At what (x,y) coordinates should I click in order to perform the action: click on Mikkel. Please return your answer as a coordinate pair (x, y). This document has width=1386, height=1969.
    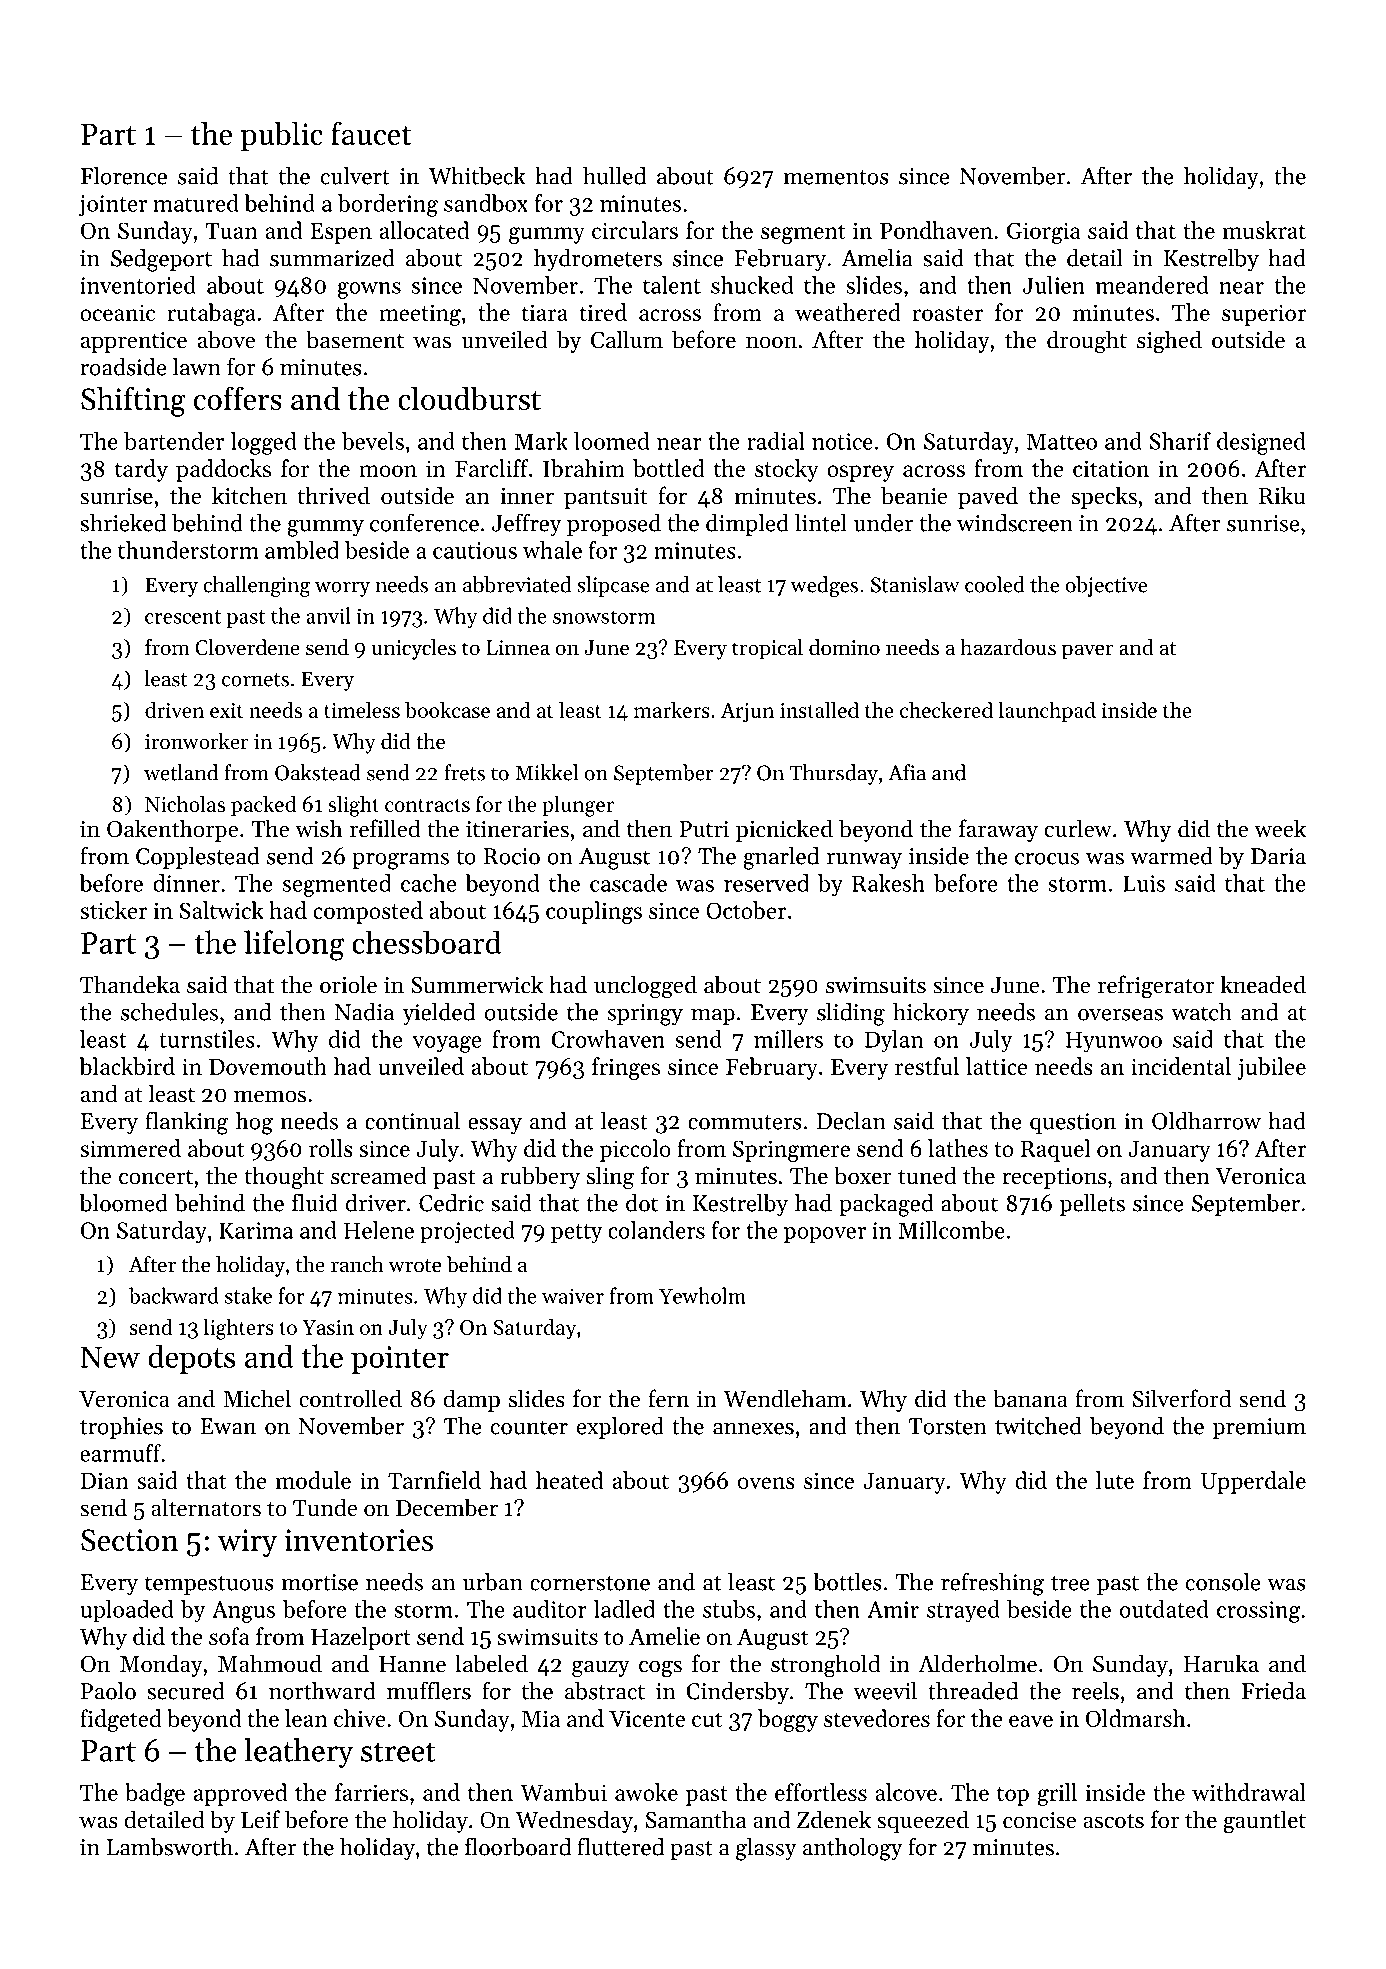
    Looking at the image, I should click on (546, 772).
